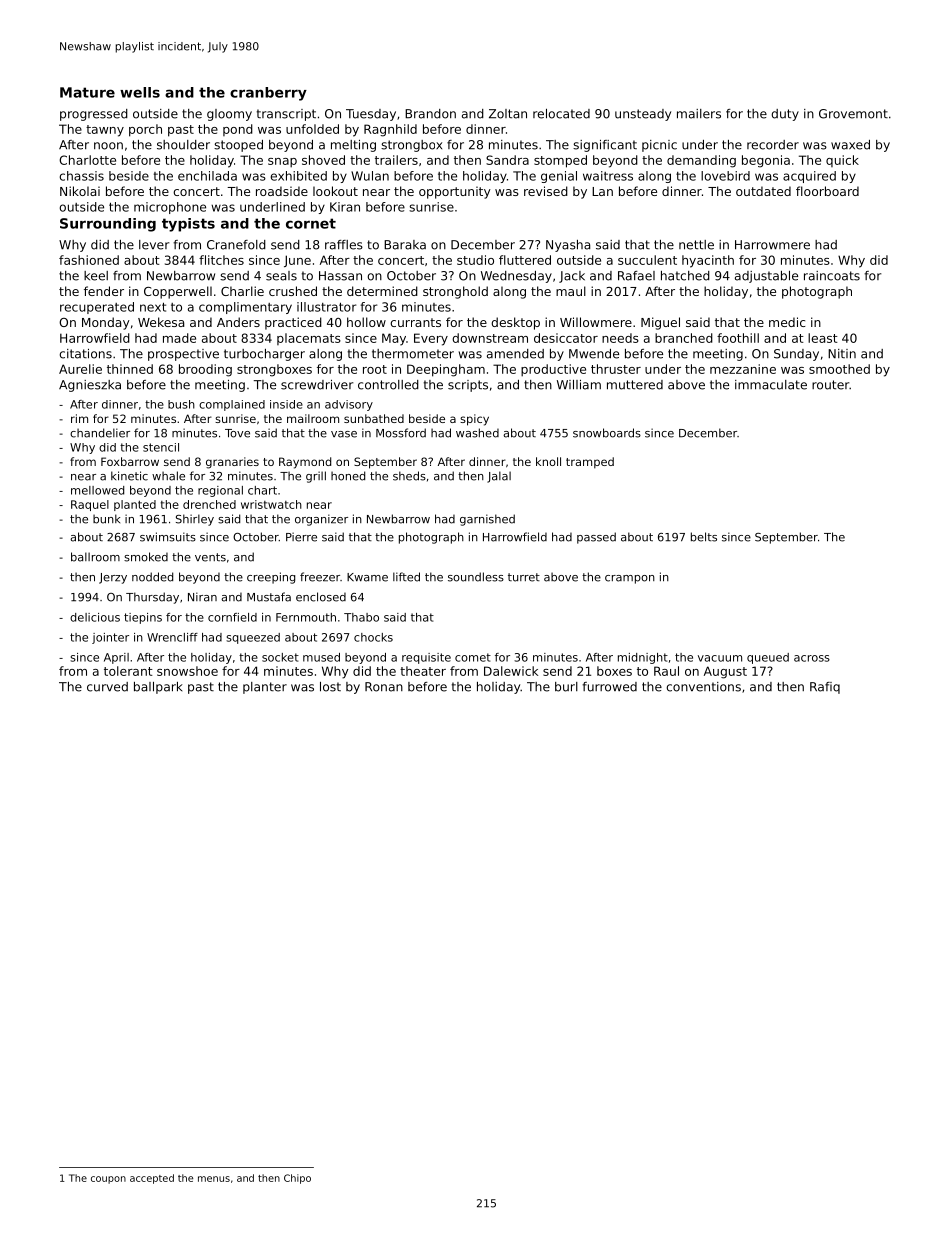 This image has width=952, height=1233. What do you see at coordinates (265, 688) in the image?
I see `planter` at bounding box center [265, 688].
